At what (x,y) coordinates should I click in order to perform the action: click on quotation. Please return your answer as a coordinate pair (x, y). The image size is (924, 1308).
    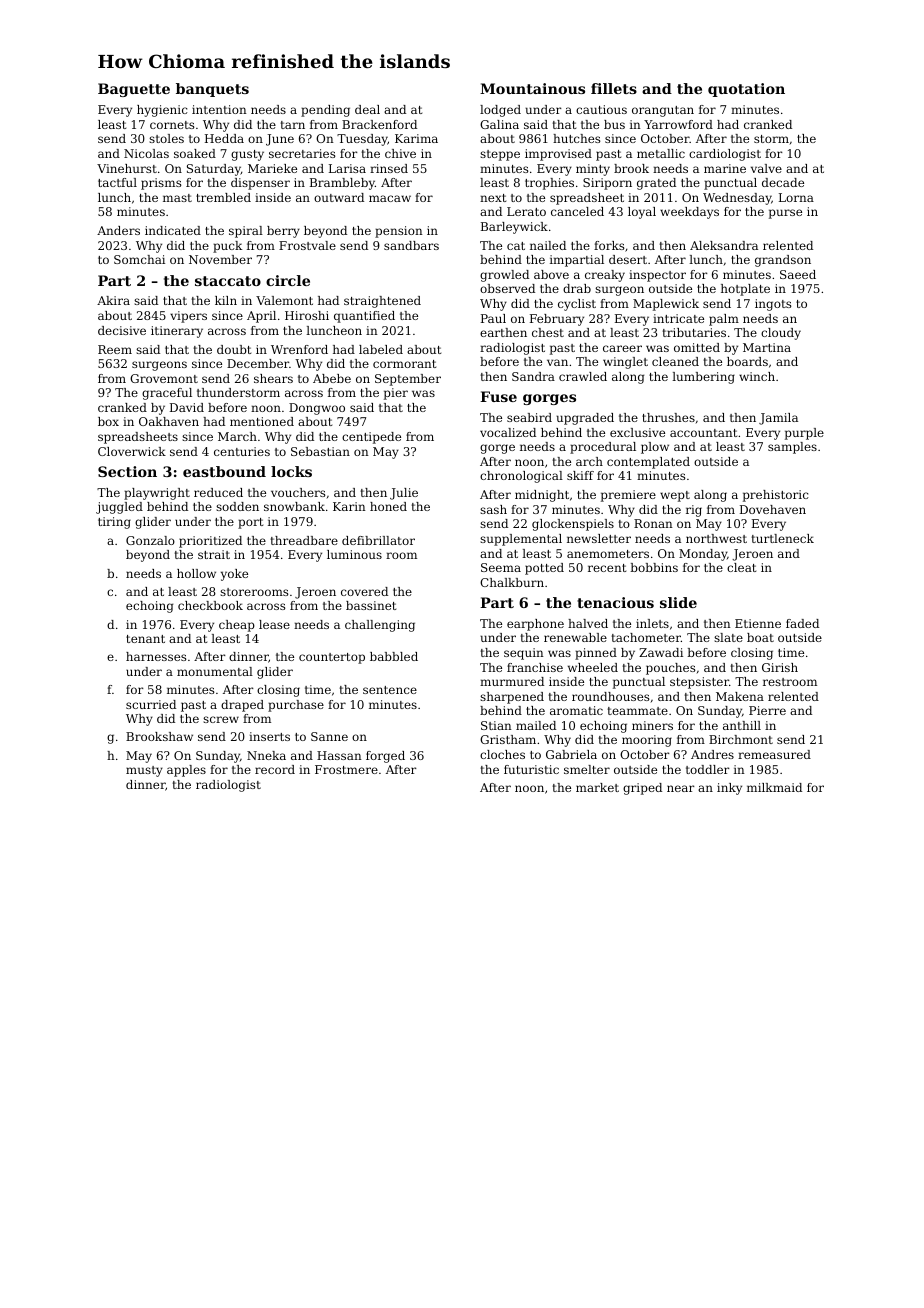
    Looking at the image, I should click on (746, 90).
